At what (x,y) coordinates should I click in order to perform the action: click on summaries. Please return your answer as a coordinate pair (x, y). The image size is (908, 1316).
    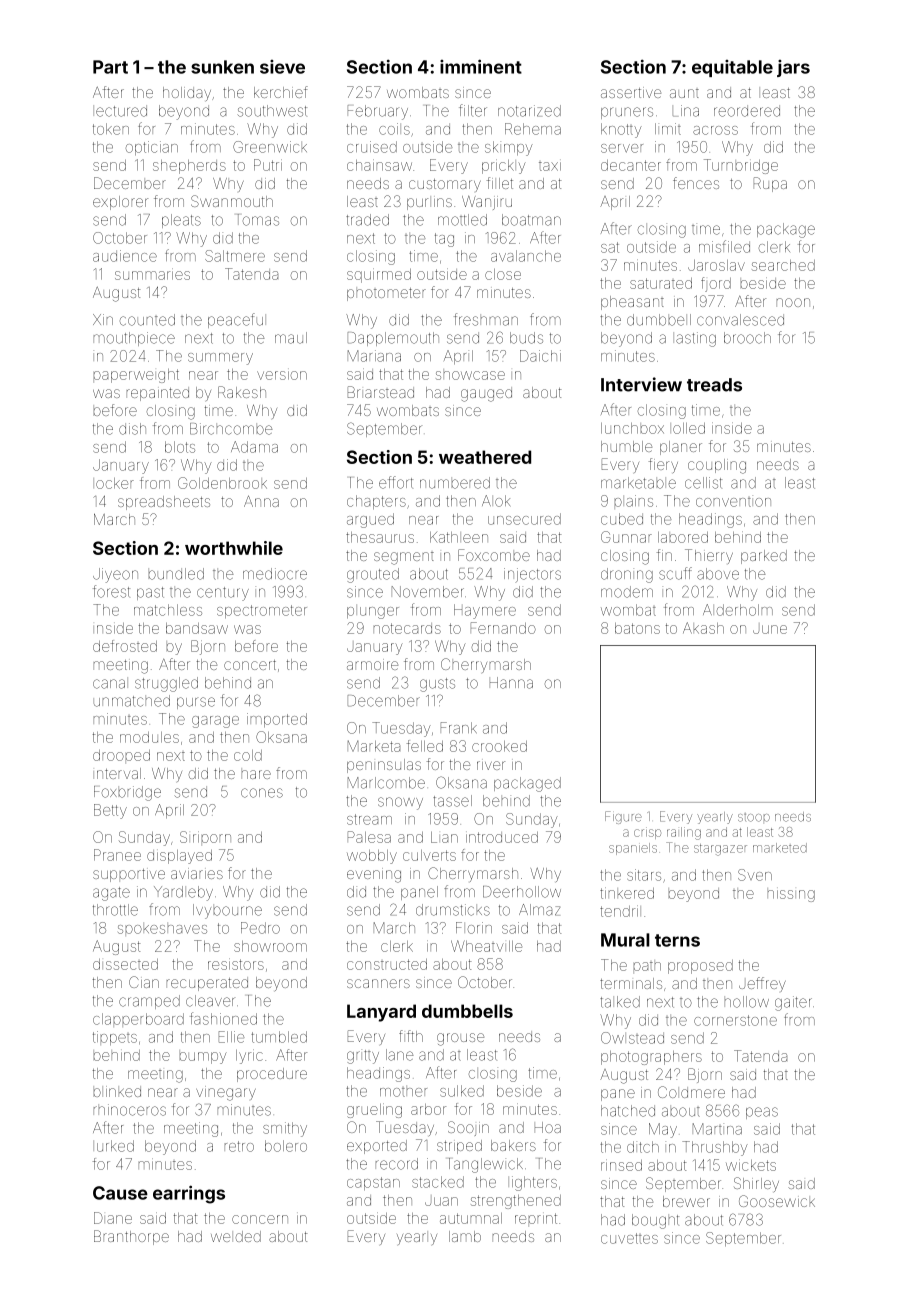
    Looking at the image, I should click on (152, 274).
